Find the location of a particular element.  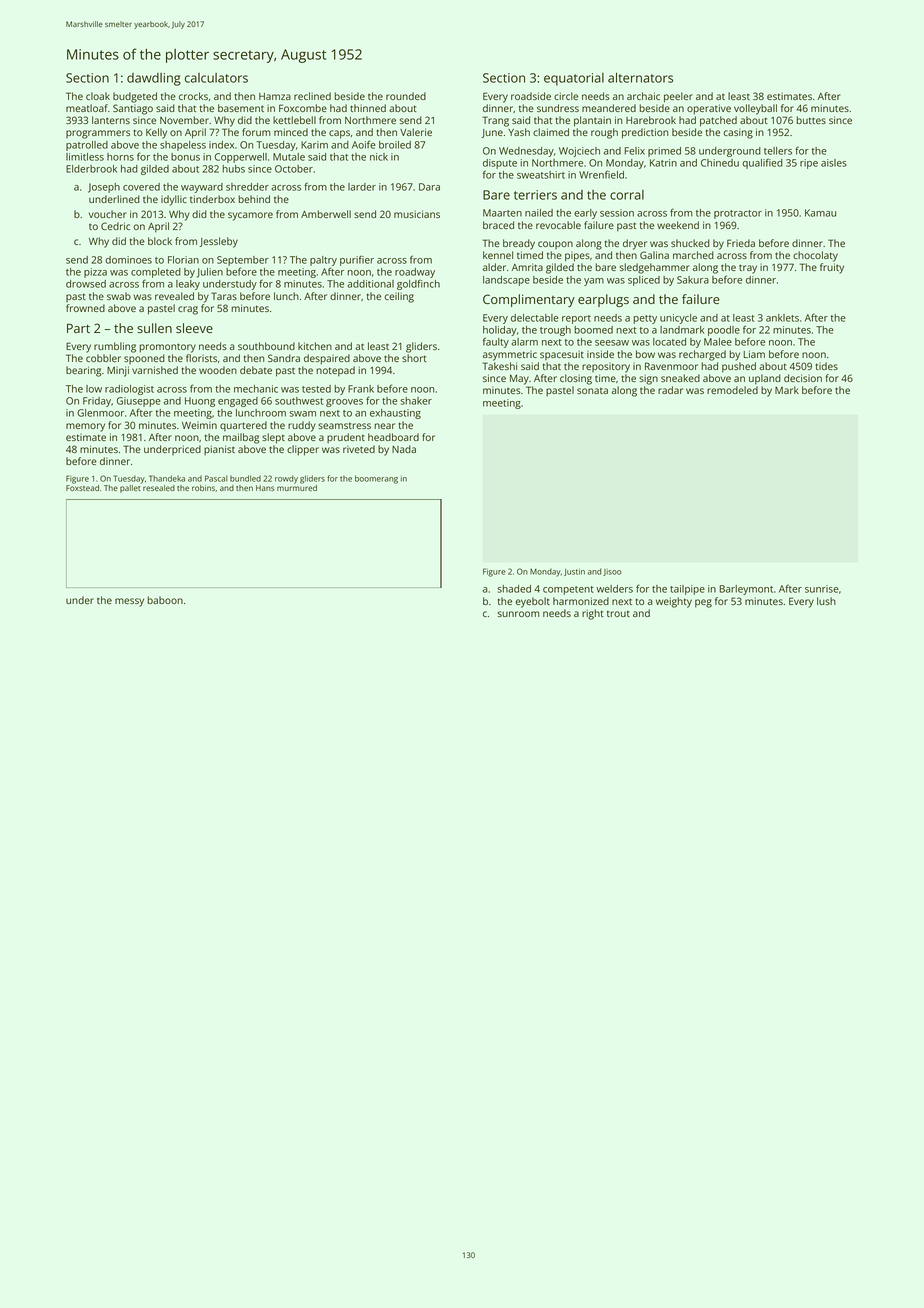

aisles is located at coordinates (834, 163).
